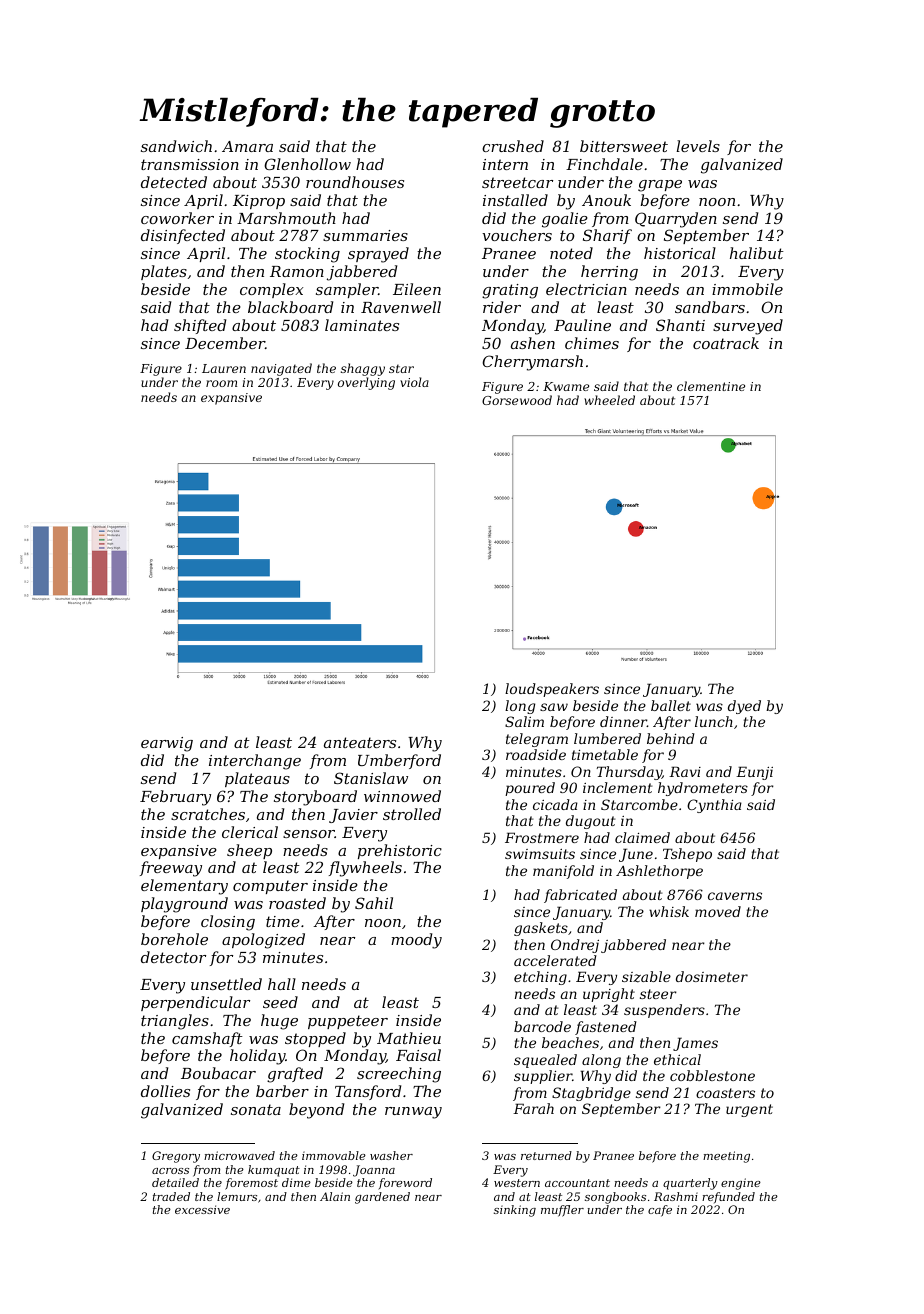 The image size is (924, 1314). Describe the element at coordinates (167, 744) in the screenshot. I see `earwig` at that location.
